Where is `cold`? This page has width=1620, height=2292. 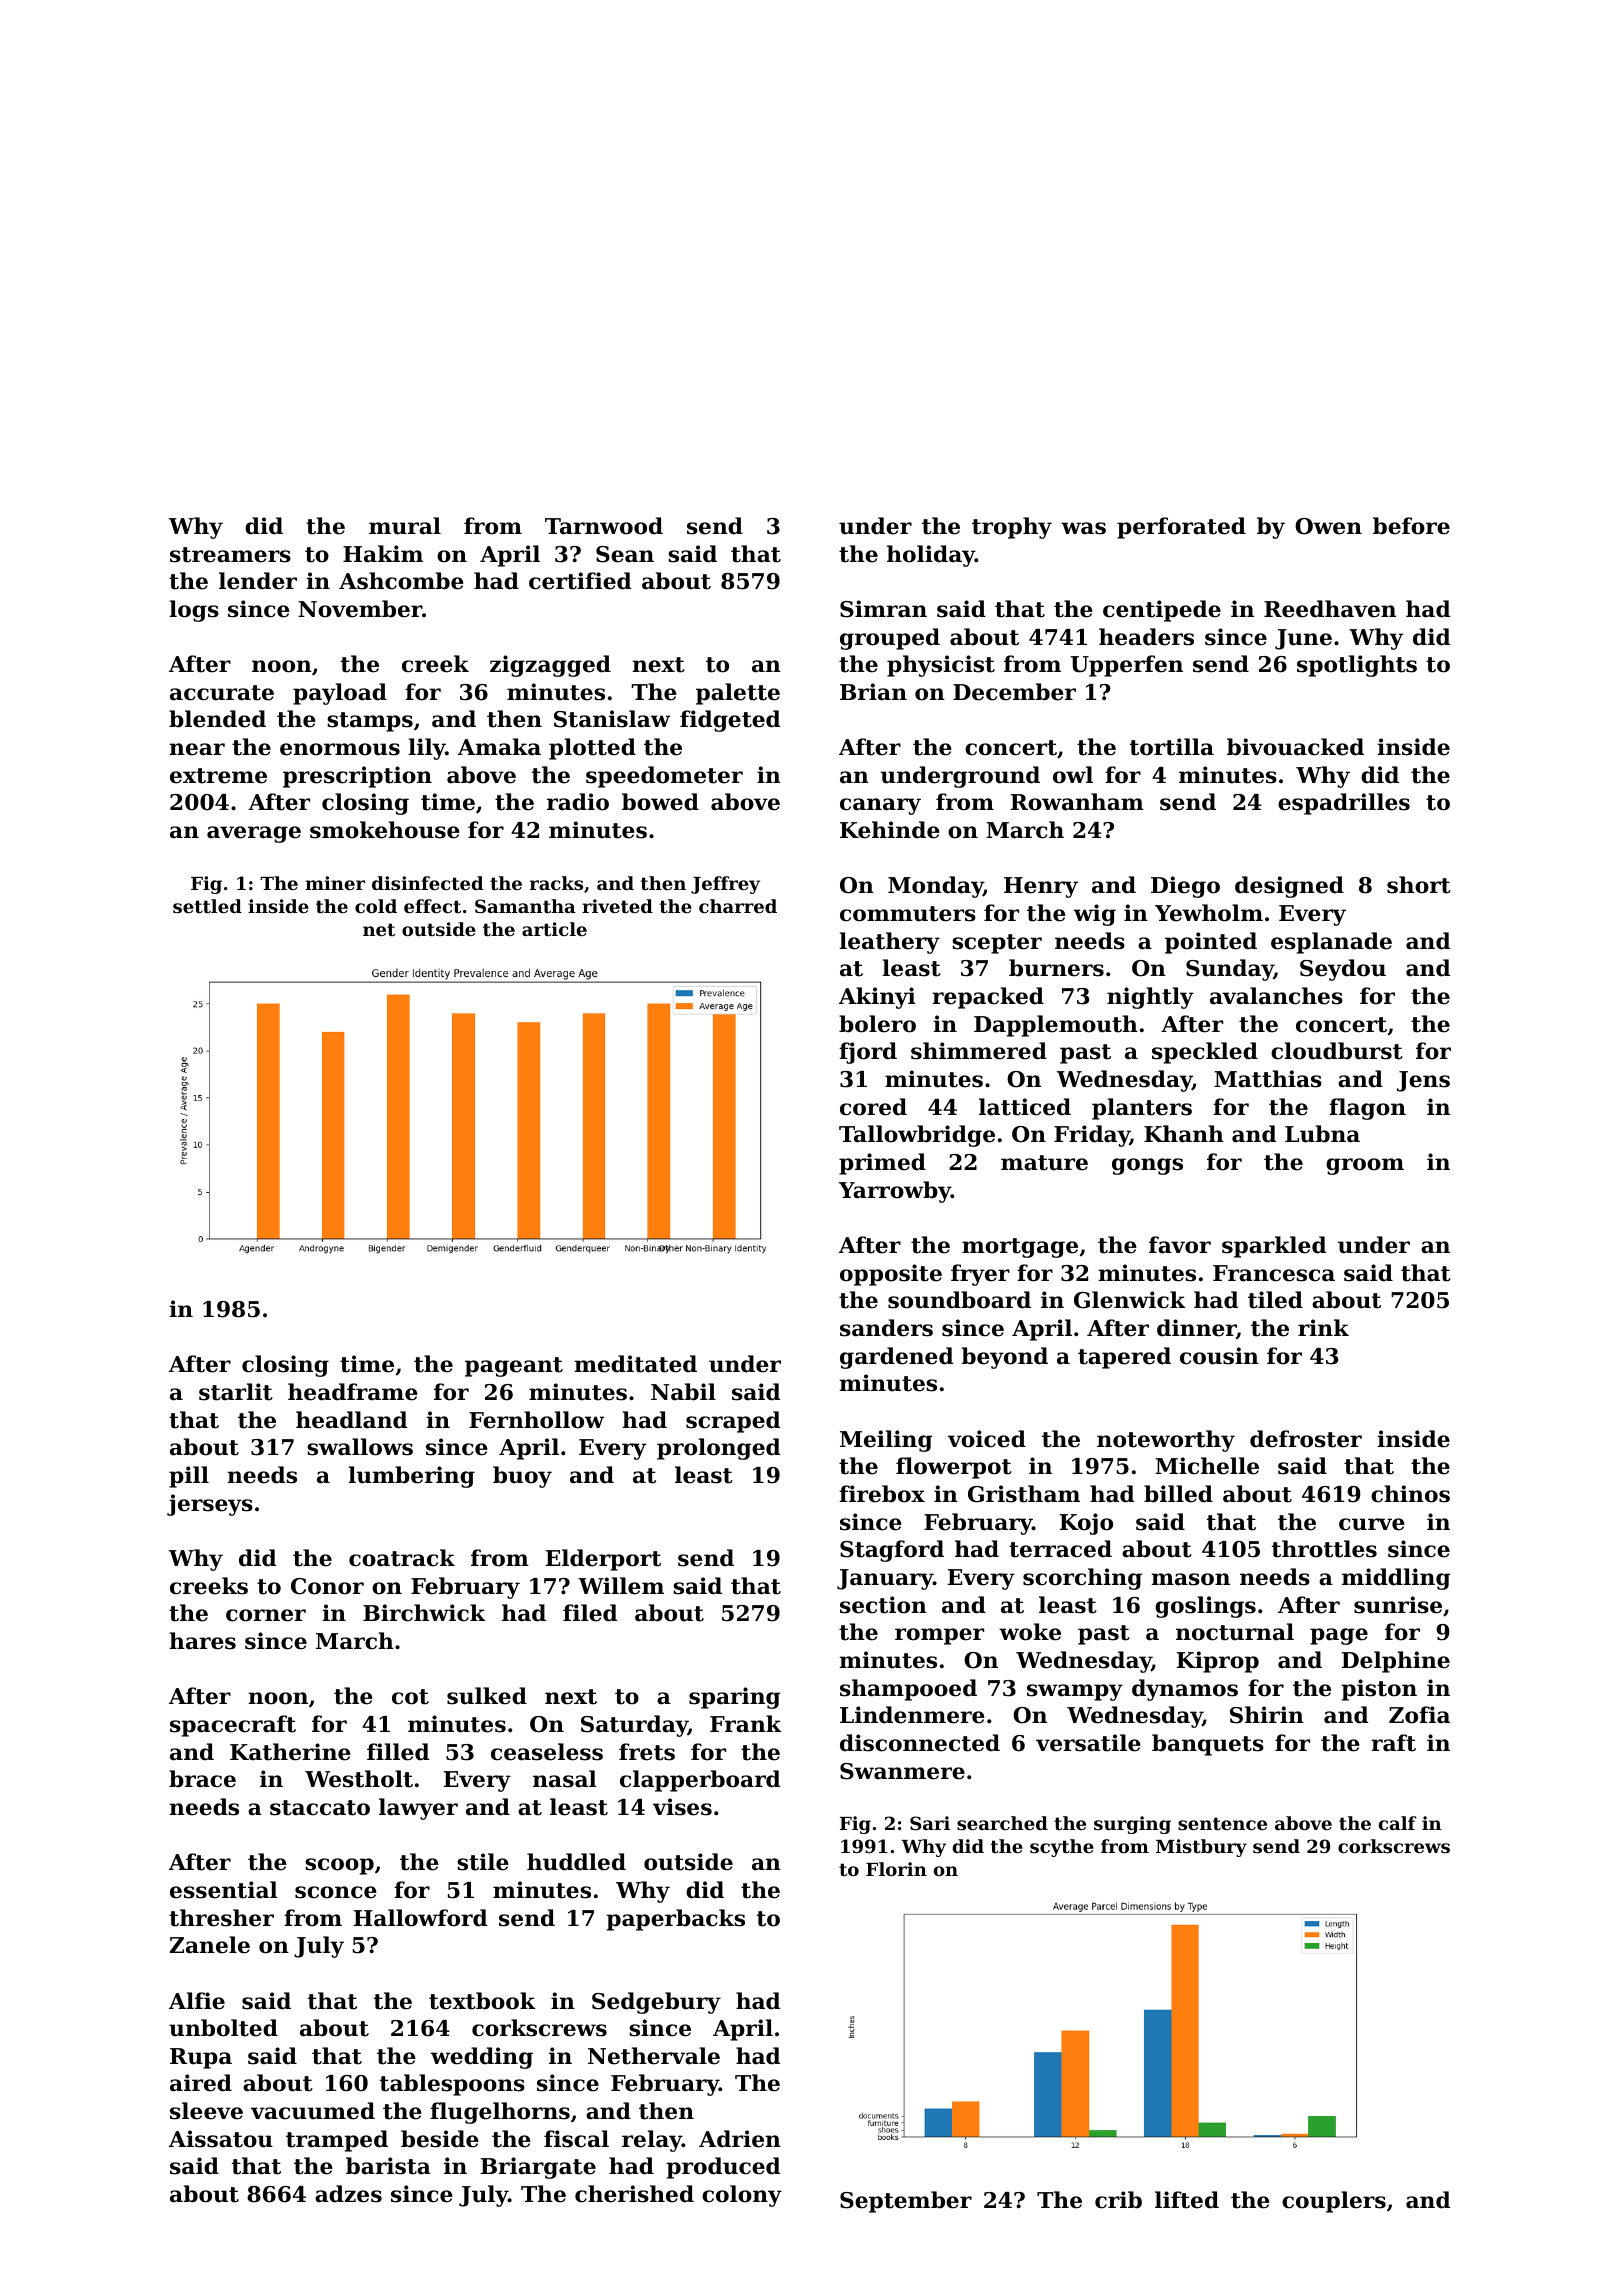
cold is located at coordinates (376, 906).
